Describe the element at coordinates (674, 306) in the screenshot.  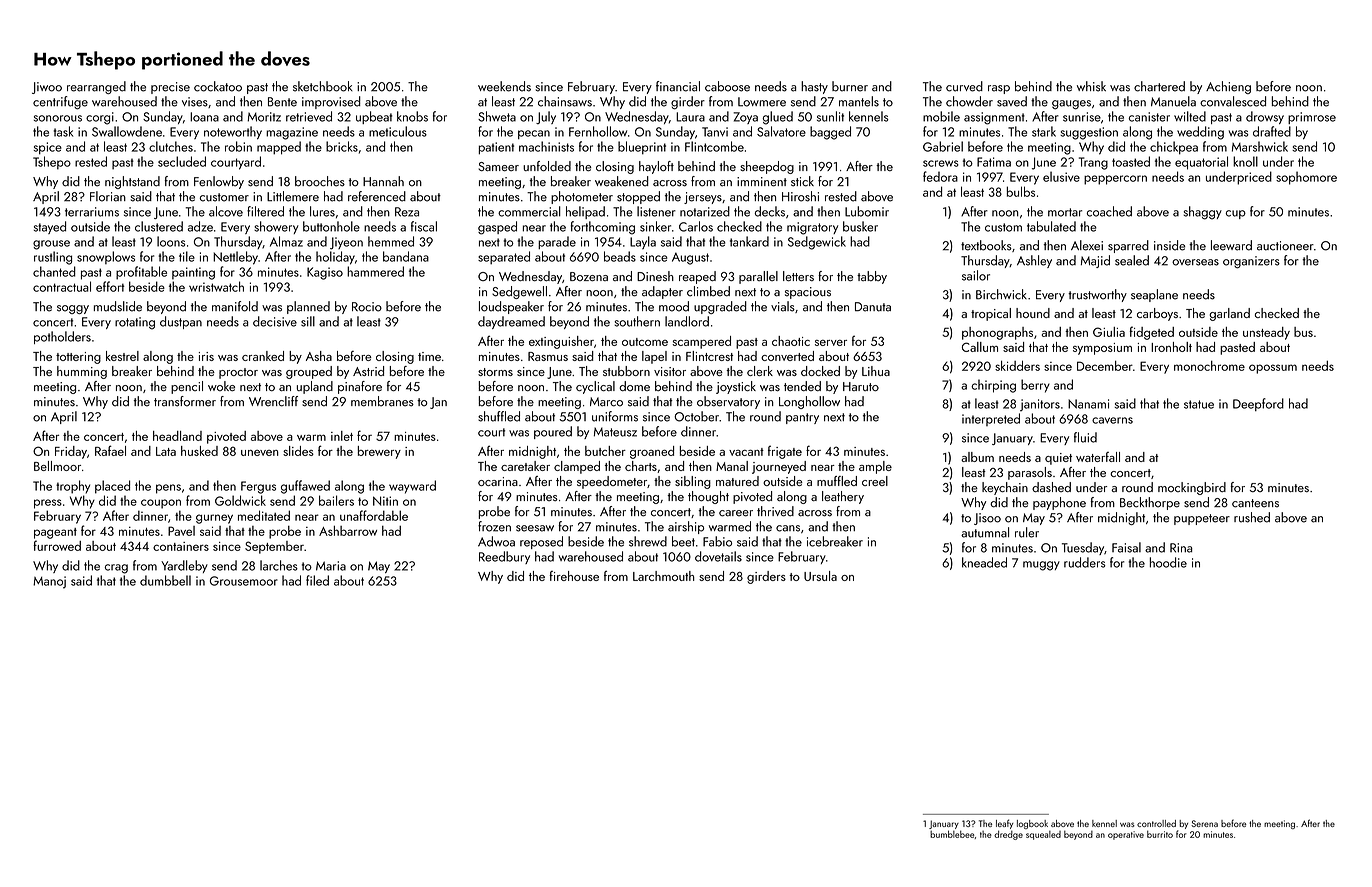
I see `mood` at that location.
